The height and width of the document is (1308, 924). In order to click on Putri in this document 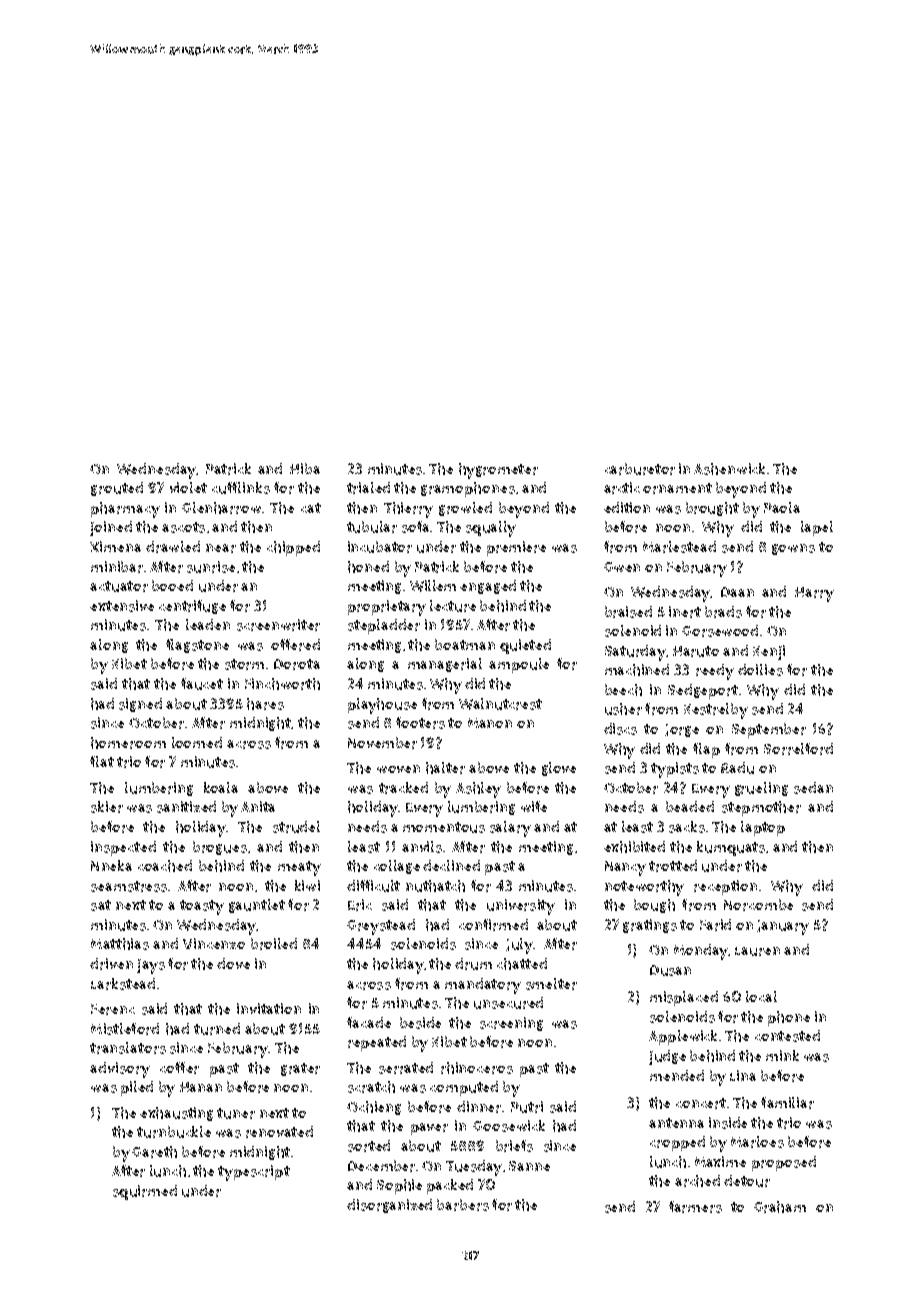, I will do `click(527, 1107)`.
